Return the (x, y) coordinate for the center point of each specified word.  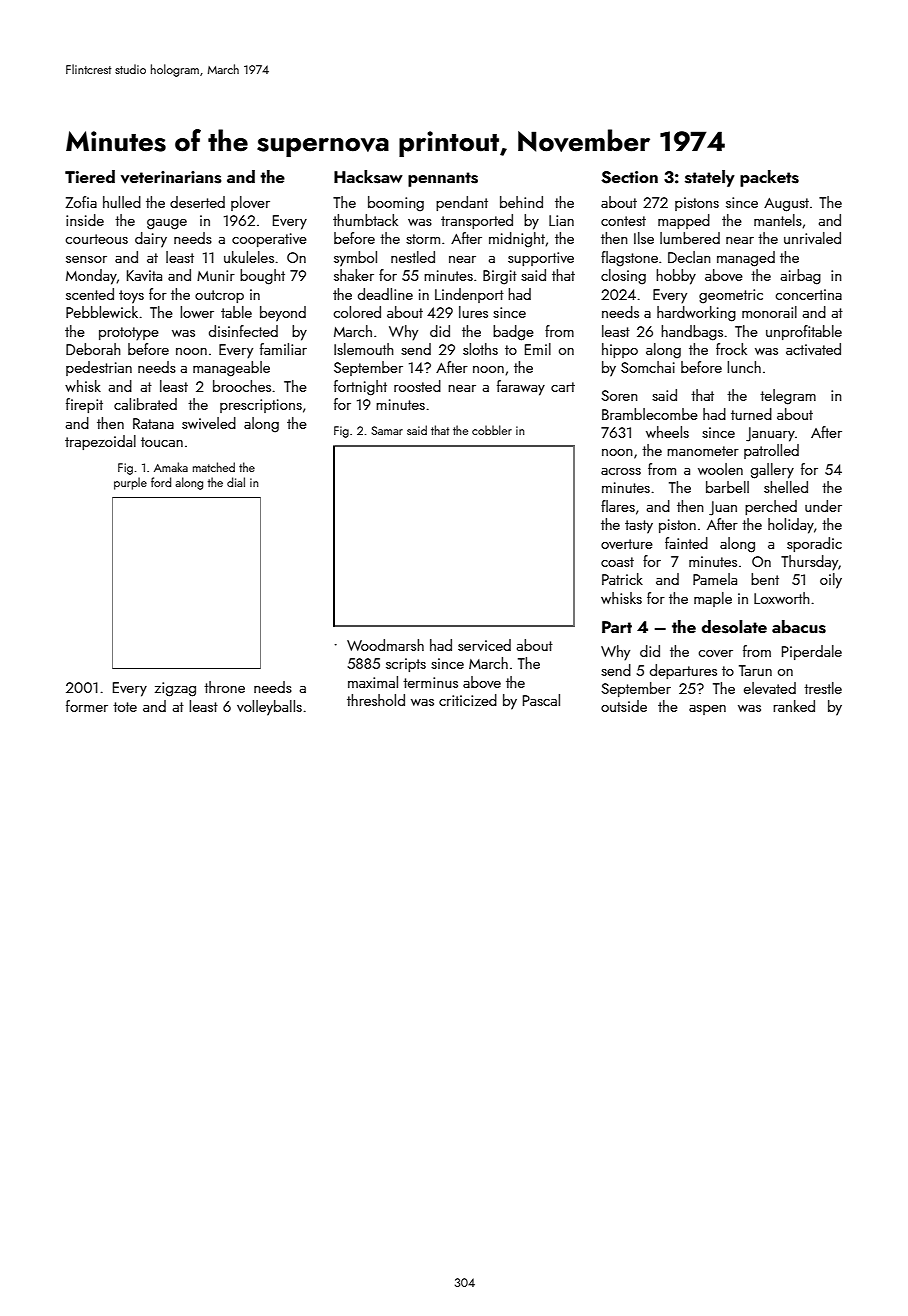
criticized (468, 700)
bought (262, 277)
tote (125, 707)
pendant (462, 203)
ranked (794, 706)
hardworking (696, 314)
